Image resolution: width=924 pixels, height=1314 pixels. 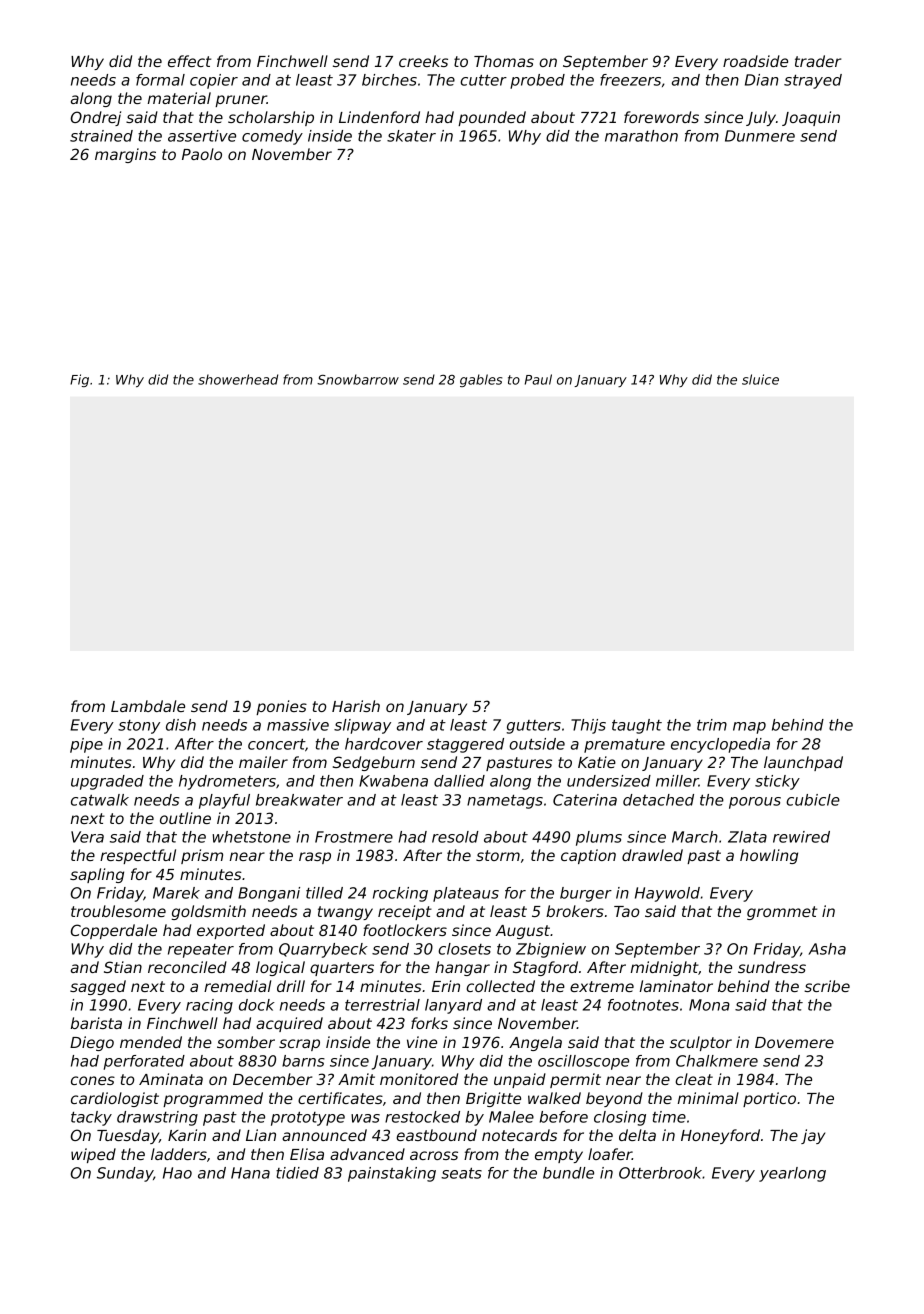 What do you see at coordinates (818, 61) in the document?
I see `trader` at bounding box center [818, 61].
